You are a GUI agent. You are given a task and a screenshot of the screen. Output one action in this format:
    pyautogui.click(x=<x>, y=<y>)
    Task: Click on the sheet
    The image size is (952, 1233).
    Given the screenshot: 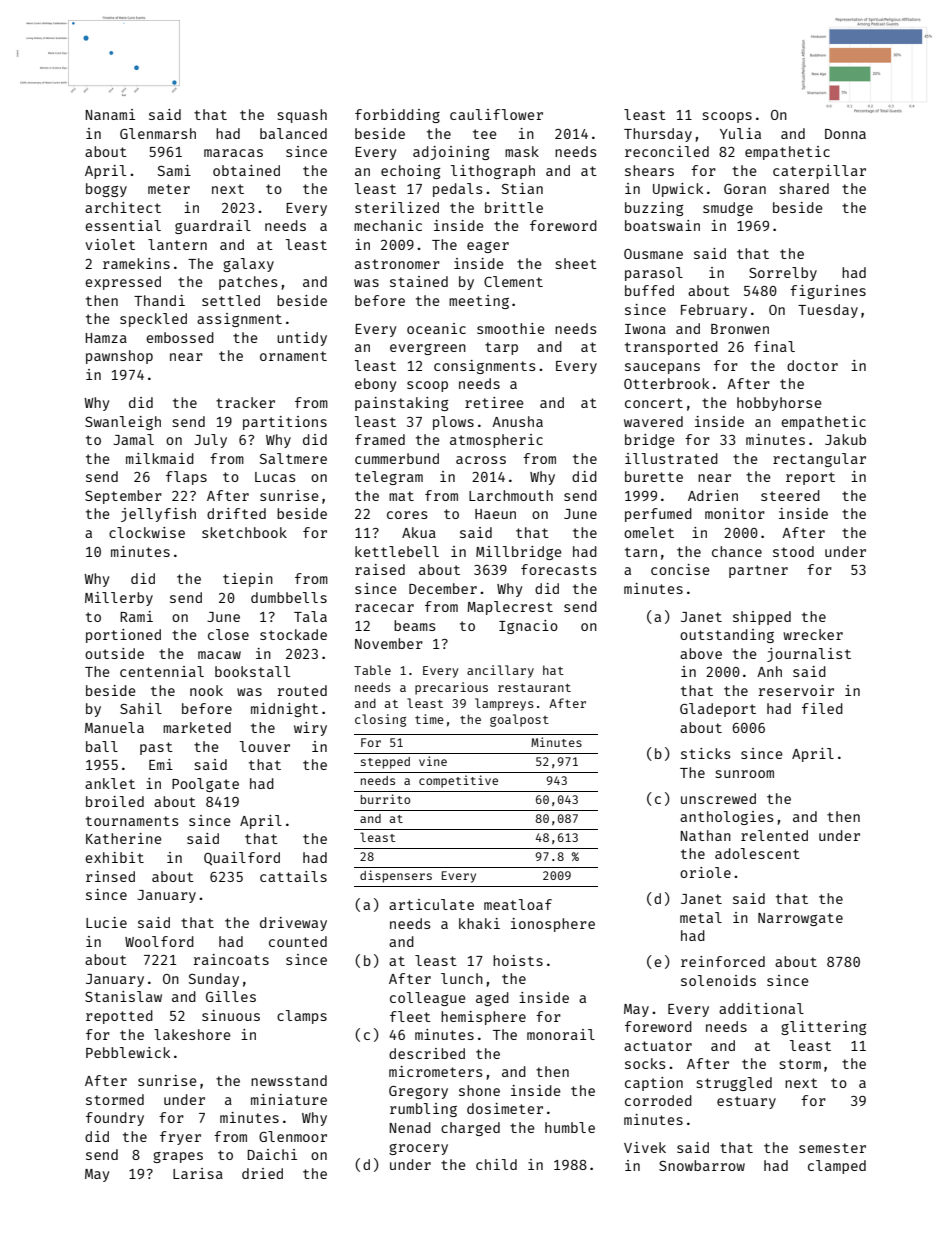 What is the action you would take?
    pyautogui.click(x=576, y=263)
